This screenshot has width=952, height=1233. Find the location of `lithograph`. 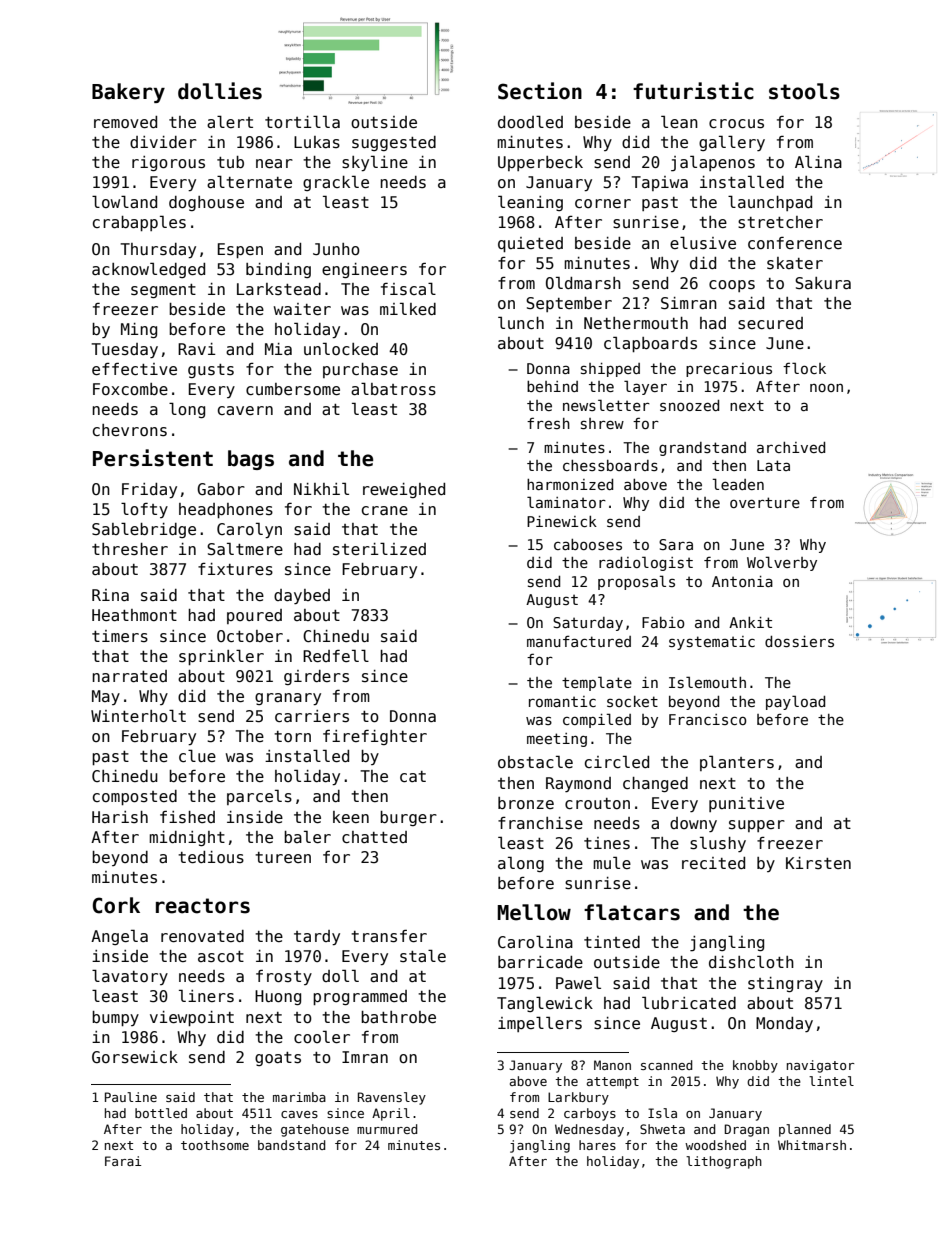

lithograph is located at coordinates (724, 1162).
